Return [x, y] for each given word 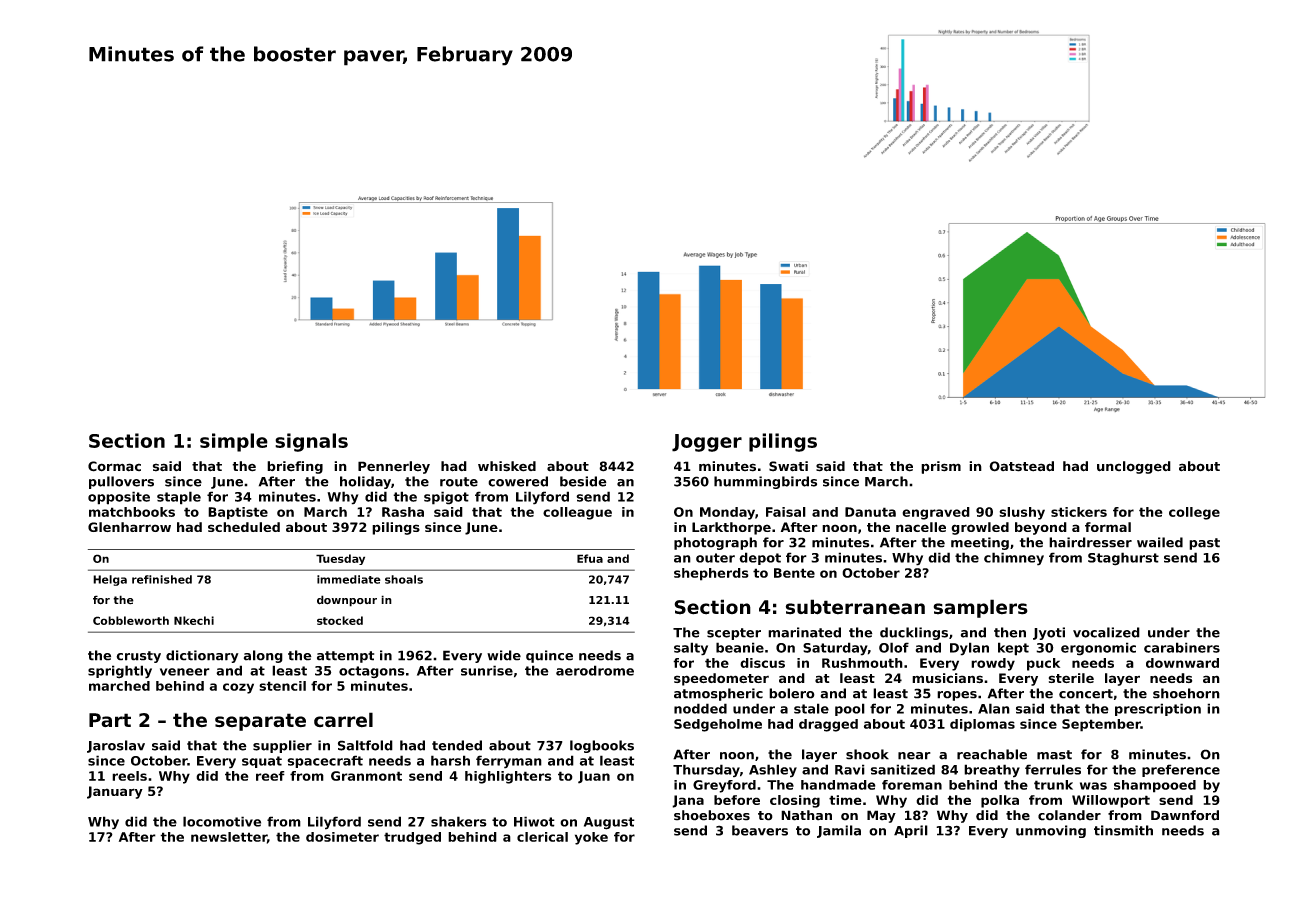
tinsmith [1123, 830]
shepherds [711, 574]
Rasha [403, 512]
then [1010, 632]
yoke [591, 838]
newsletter [229, 837]
